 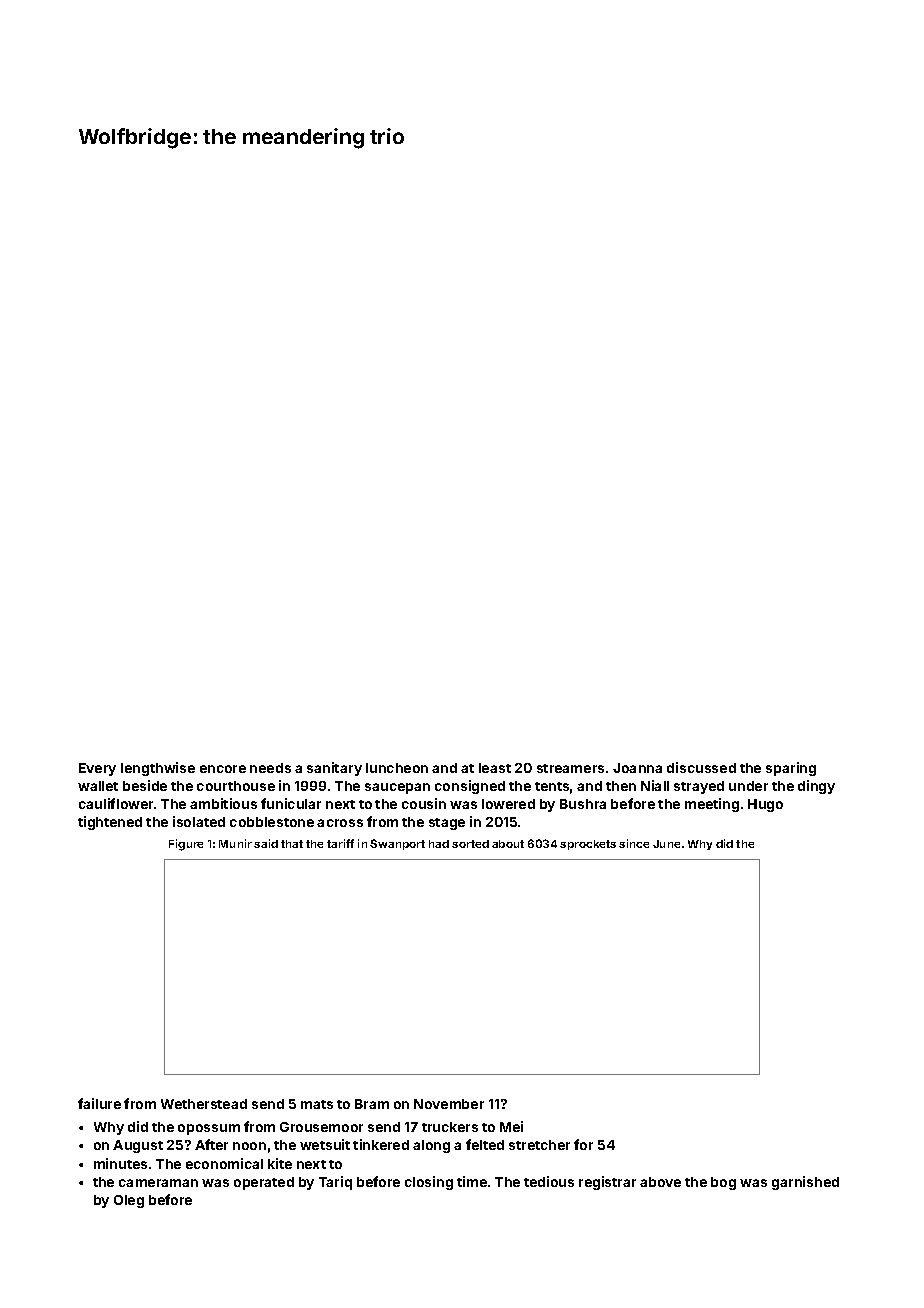 I want to click on Oleg, so click(x=129, y=1201).
